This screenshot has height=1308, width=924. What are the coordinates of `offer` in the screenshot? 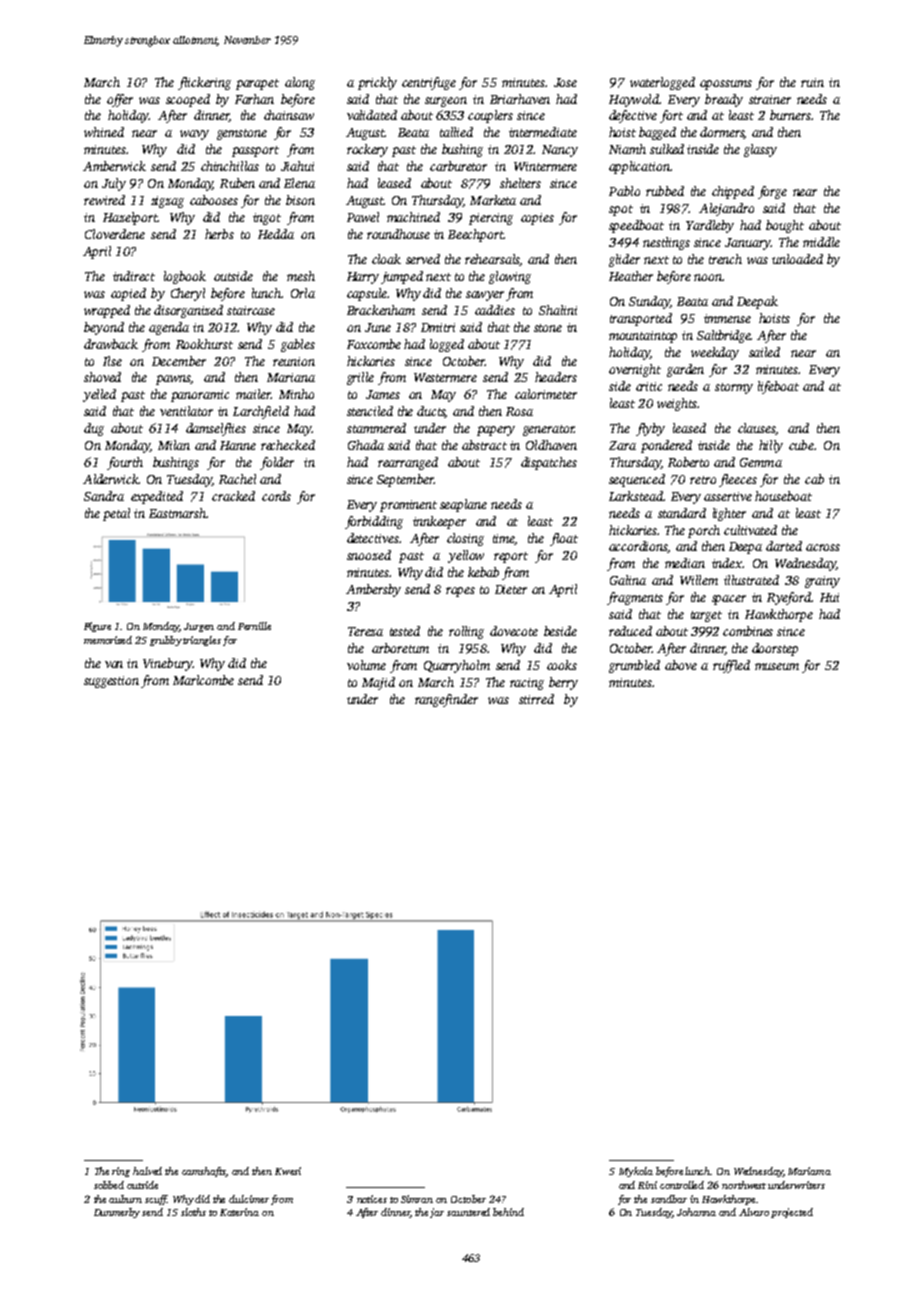 It's located at (120, 100).
